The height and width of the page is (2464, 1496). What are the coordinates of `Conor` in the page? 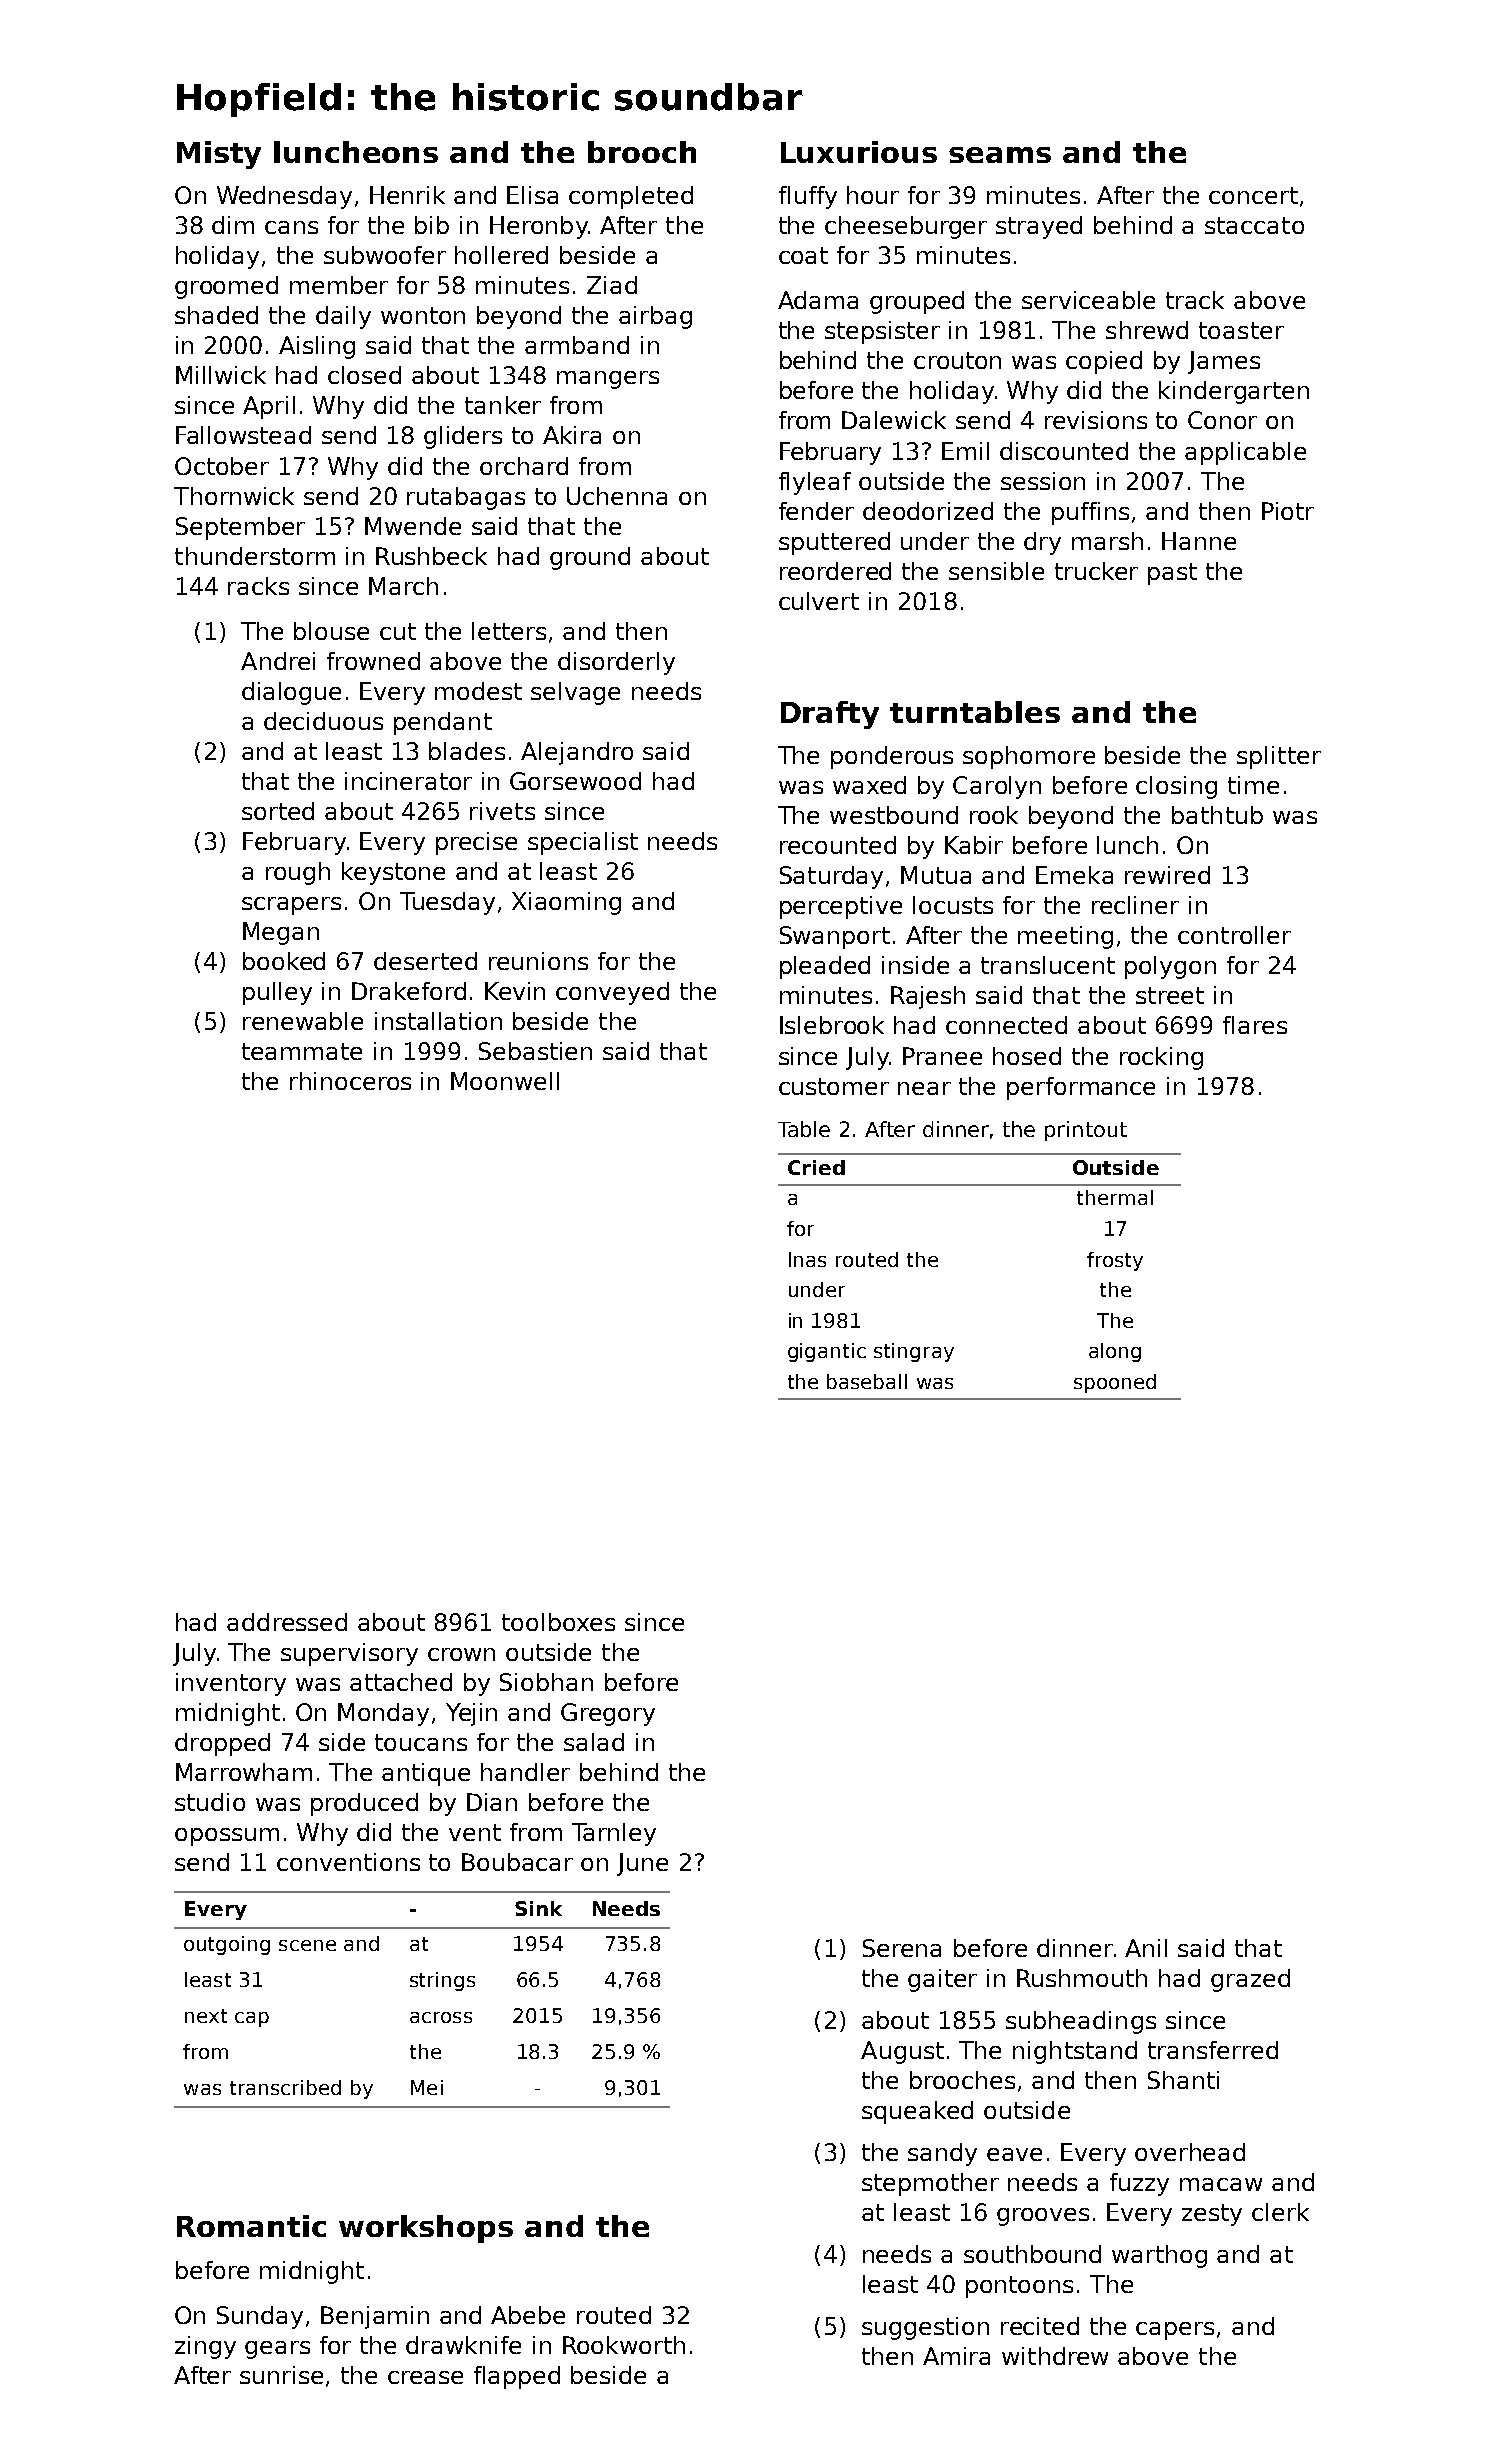 It's located at (1222, 420).
